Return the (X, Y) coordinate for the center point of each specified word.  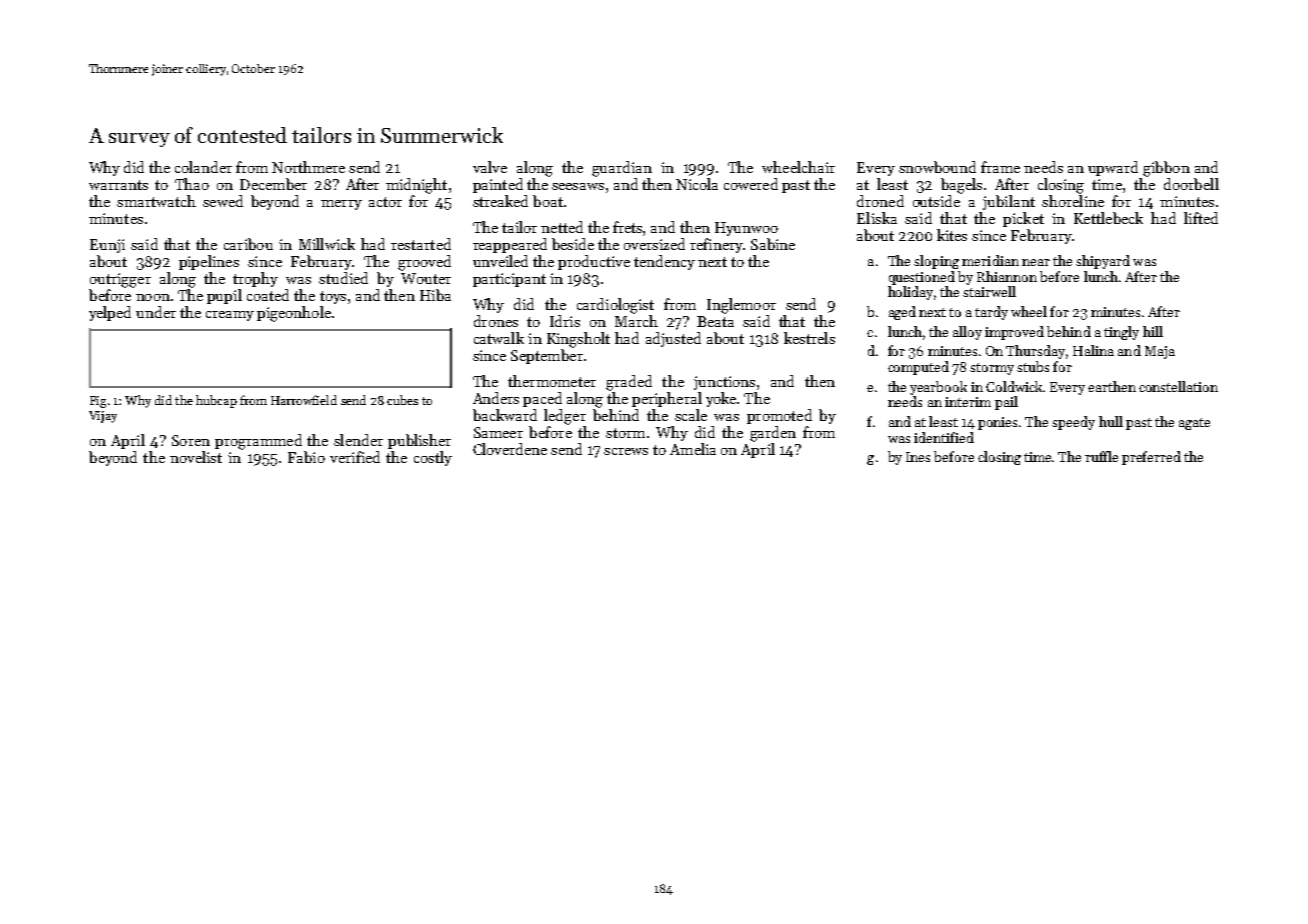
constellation (1178, 386)
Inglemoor (741, 306)
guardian (622, 169)
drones (496, 321)
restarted (421, 244)
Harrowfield (304, 400)
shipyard (1103, 262)
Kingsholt (578, 340)
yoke (721, 399)
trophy (255, 279)
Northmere (308, 167)
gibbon (1166, 169)
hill (1153, 331)
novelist (196, 457)
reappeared (510, 245)
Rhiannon (1007, 276)
